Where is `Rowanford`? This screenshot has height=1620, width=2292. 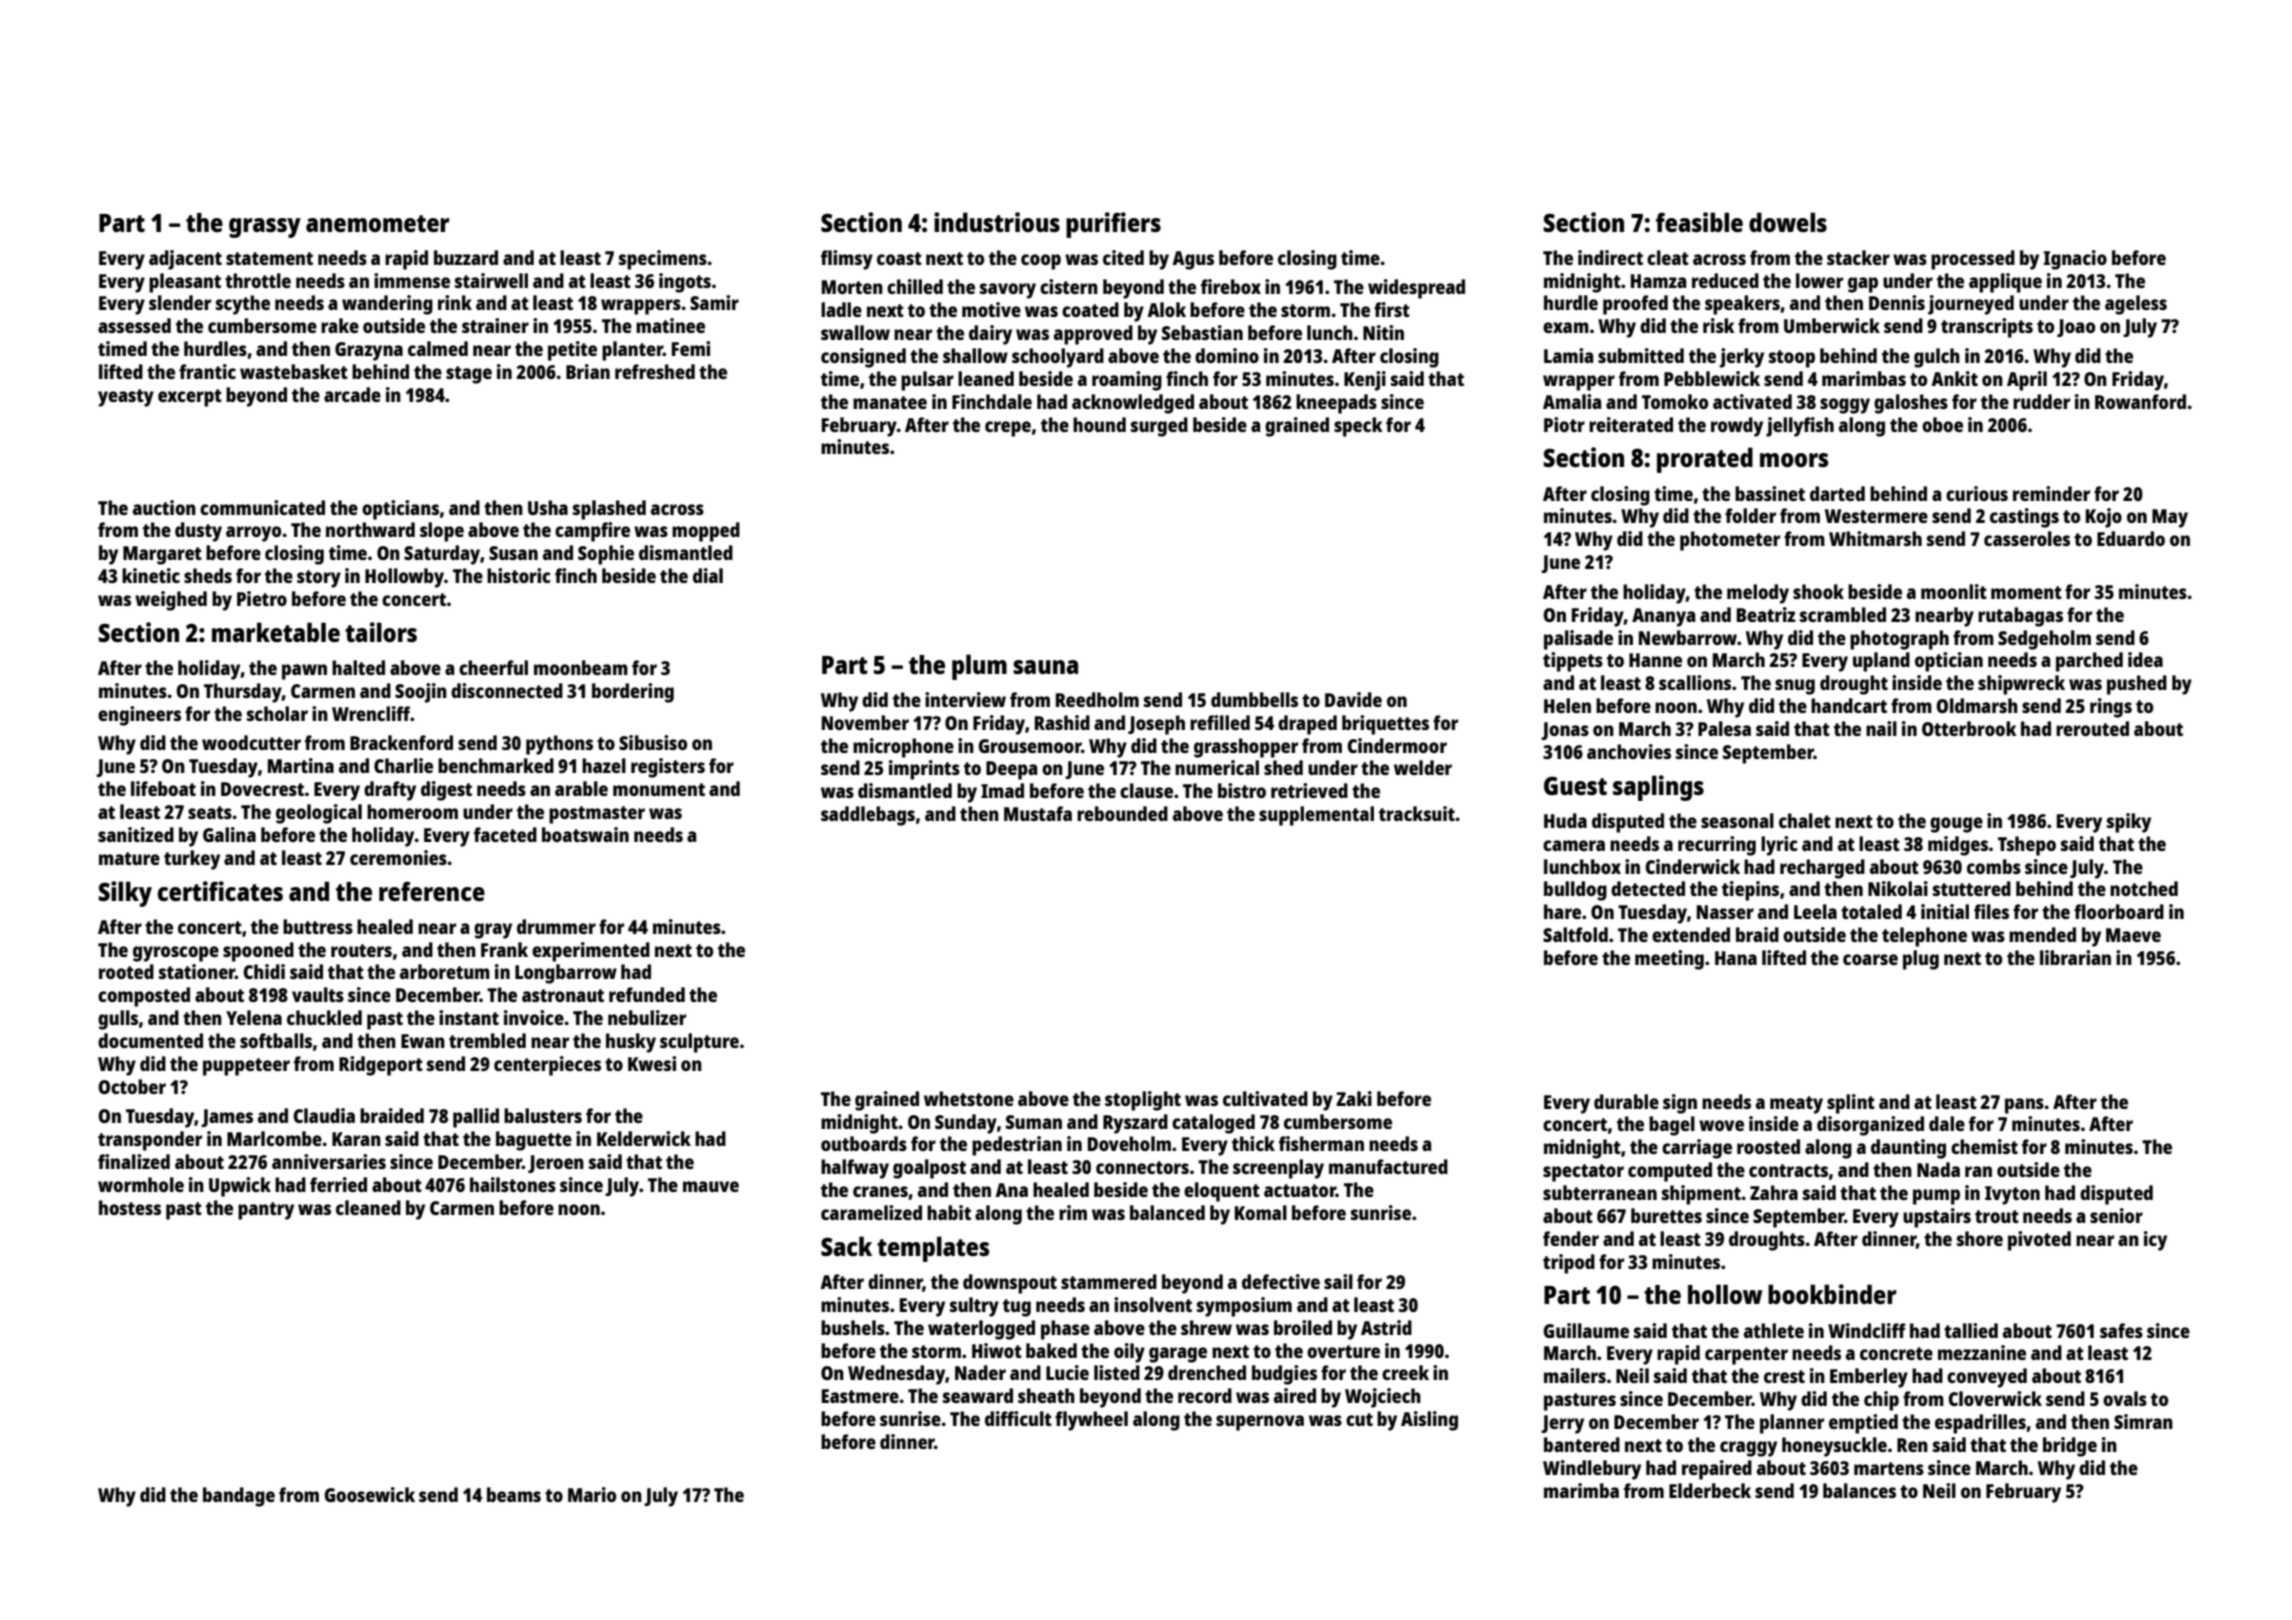 Rowanford is located at coordinates (2140, 401).
